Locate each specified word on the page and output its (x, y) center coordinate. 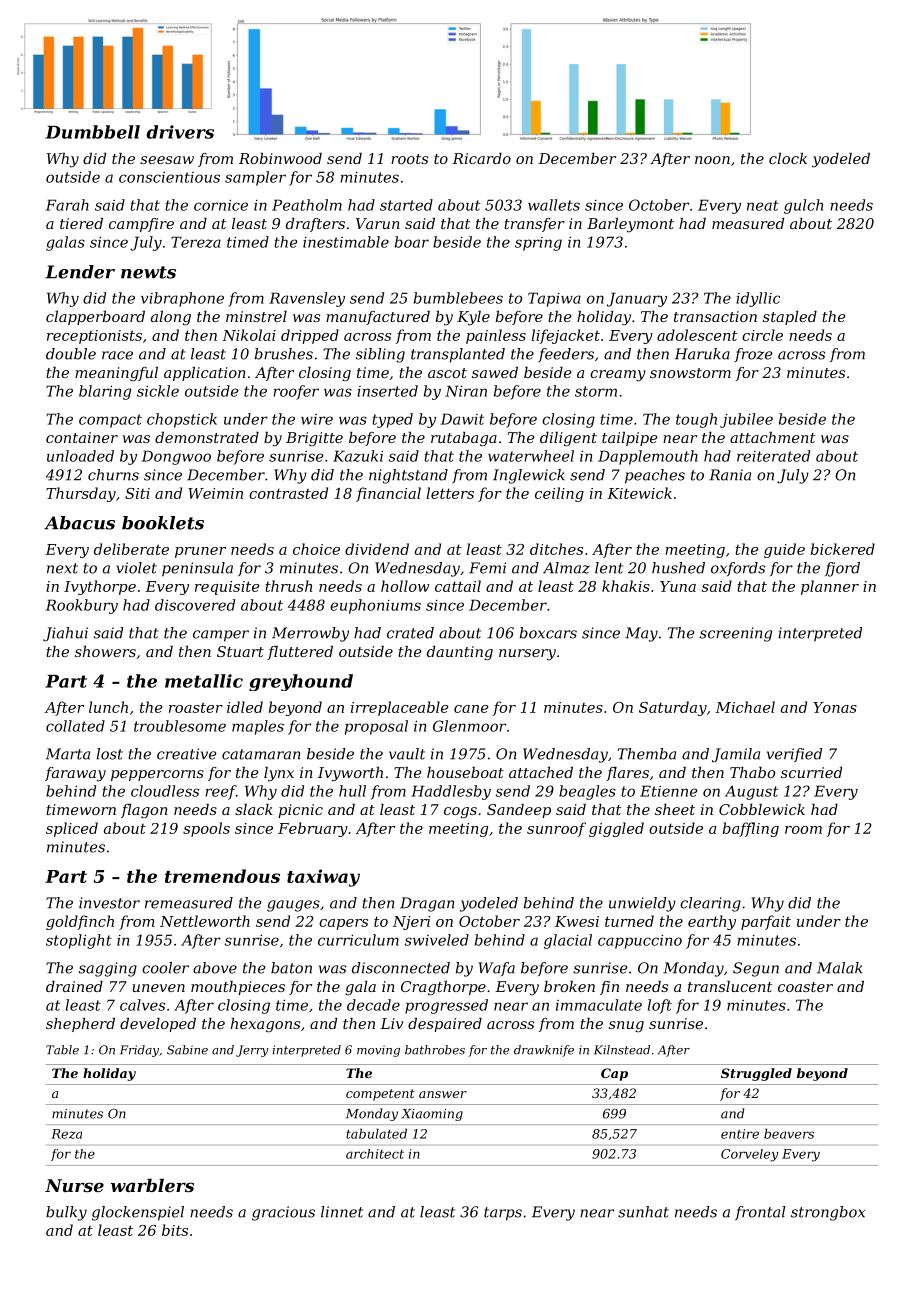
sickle (158, 391)
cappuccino (640, 941)
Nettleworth (205, 921)
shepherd (80, 1025)
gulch (803, 206)
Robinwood (280, 158)
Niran (466, 391)
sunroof (556, 829)
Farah (67, 205)
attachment (773, 437)
